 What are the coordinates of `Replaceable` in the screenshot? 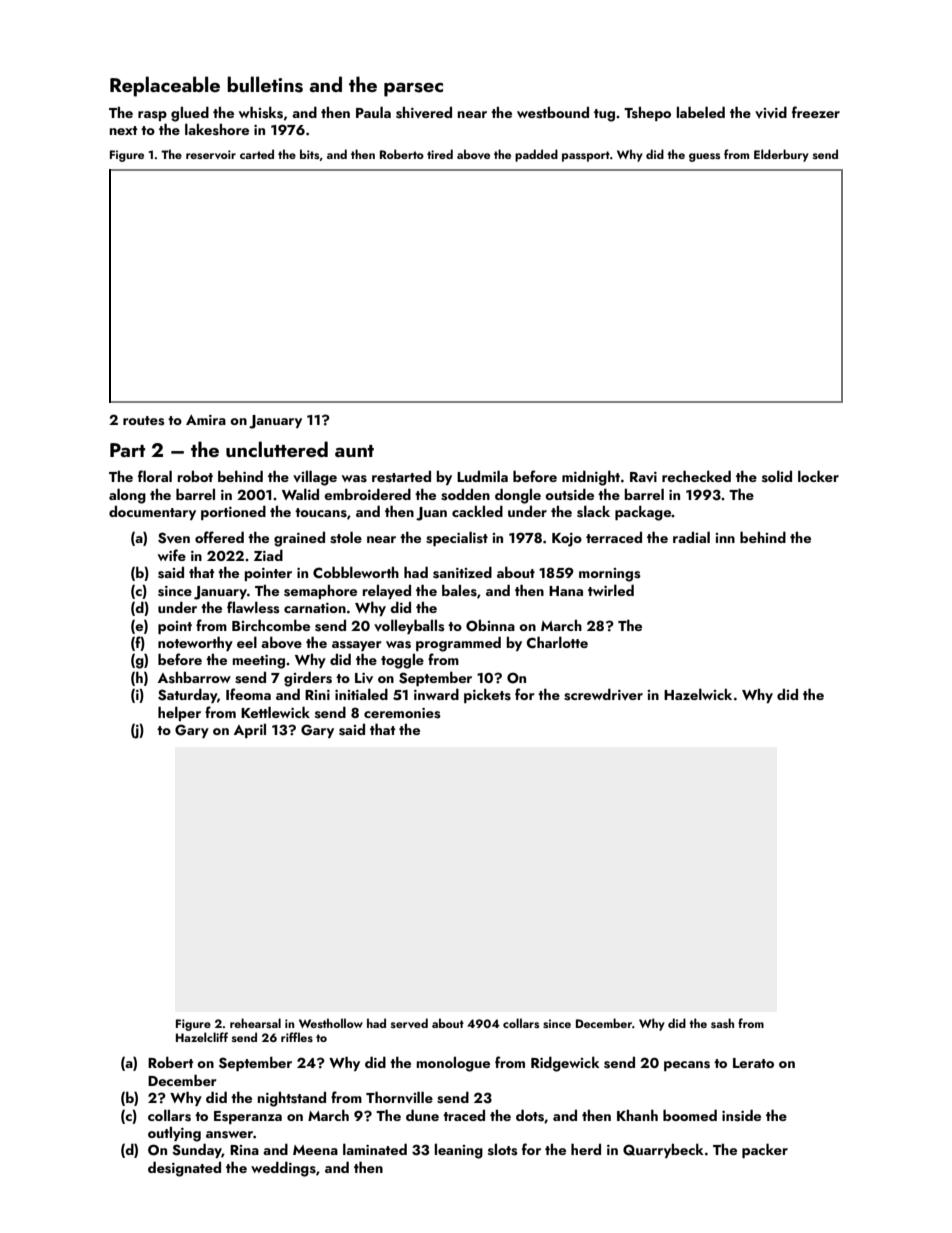 It's located at (165, 86).
